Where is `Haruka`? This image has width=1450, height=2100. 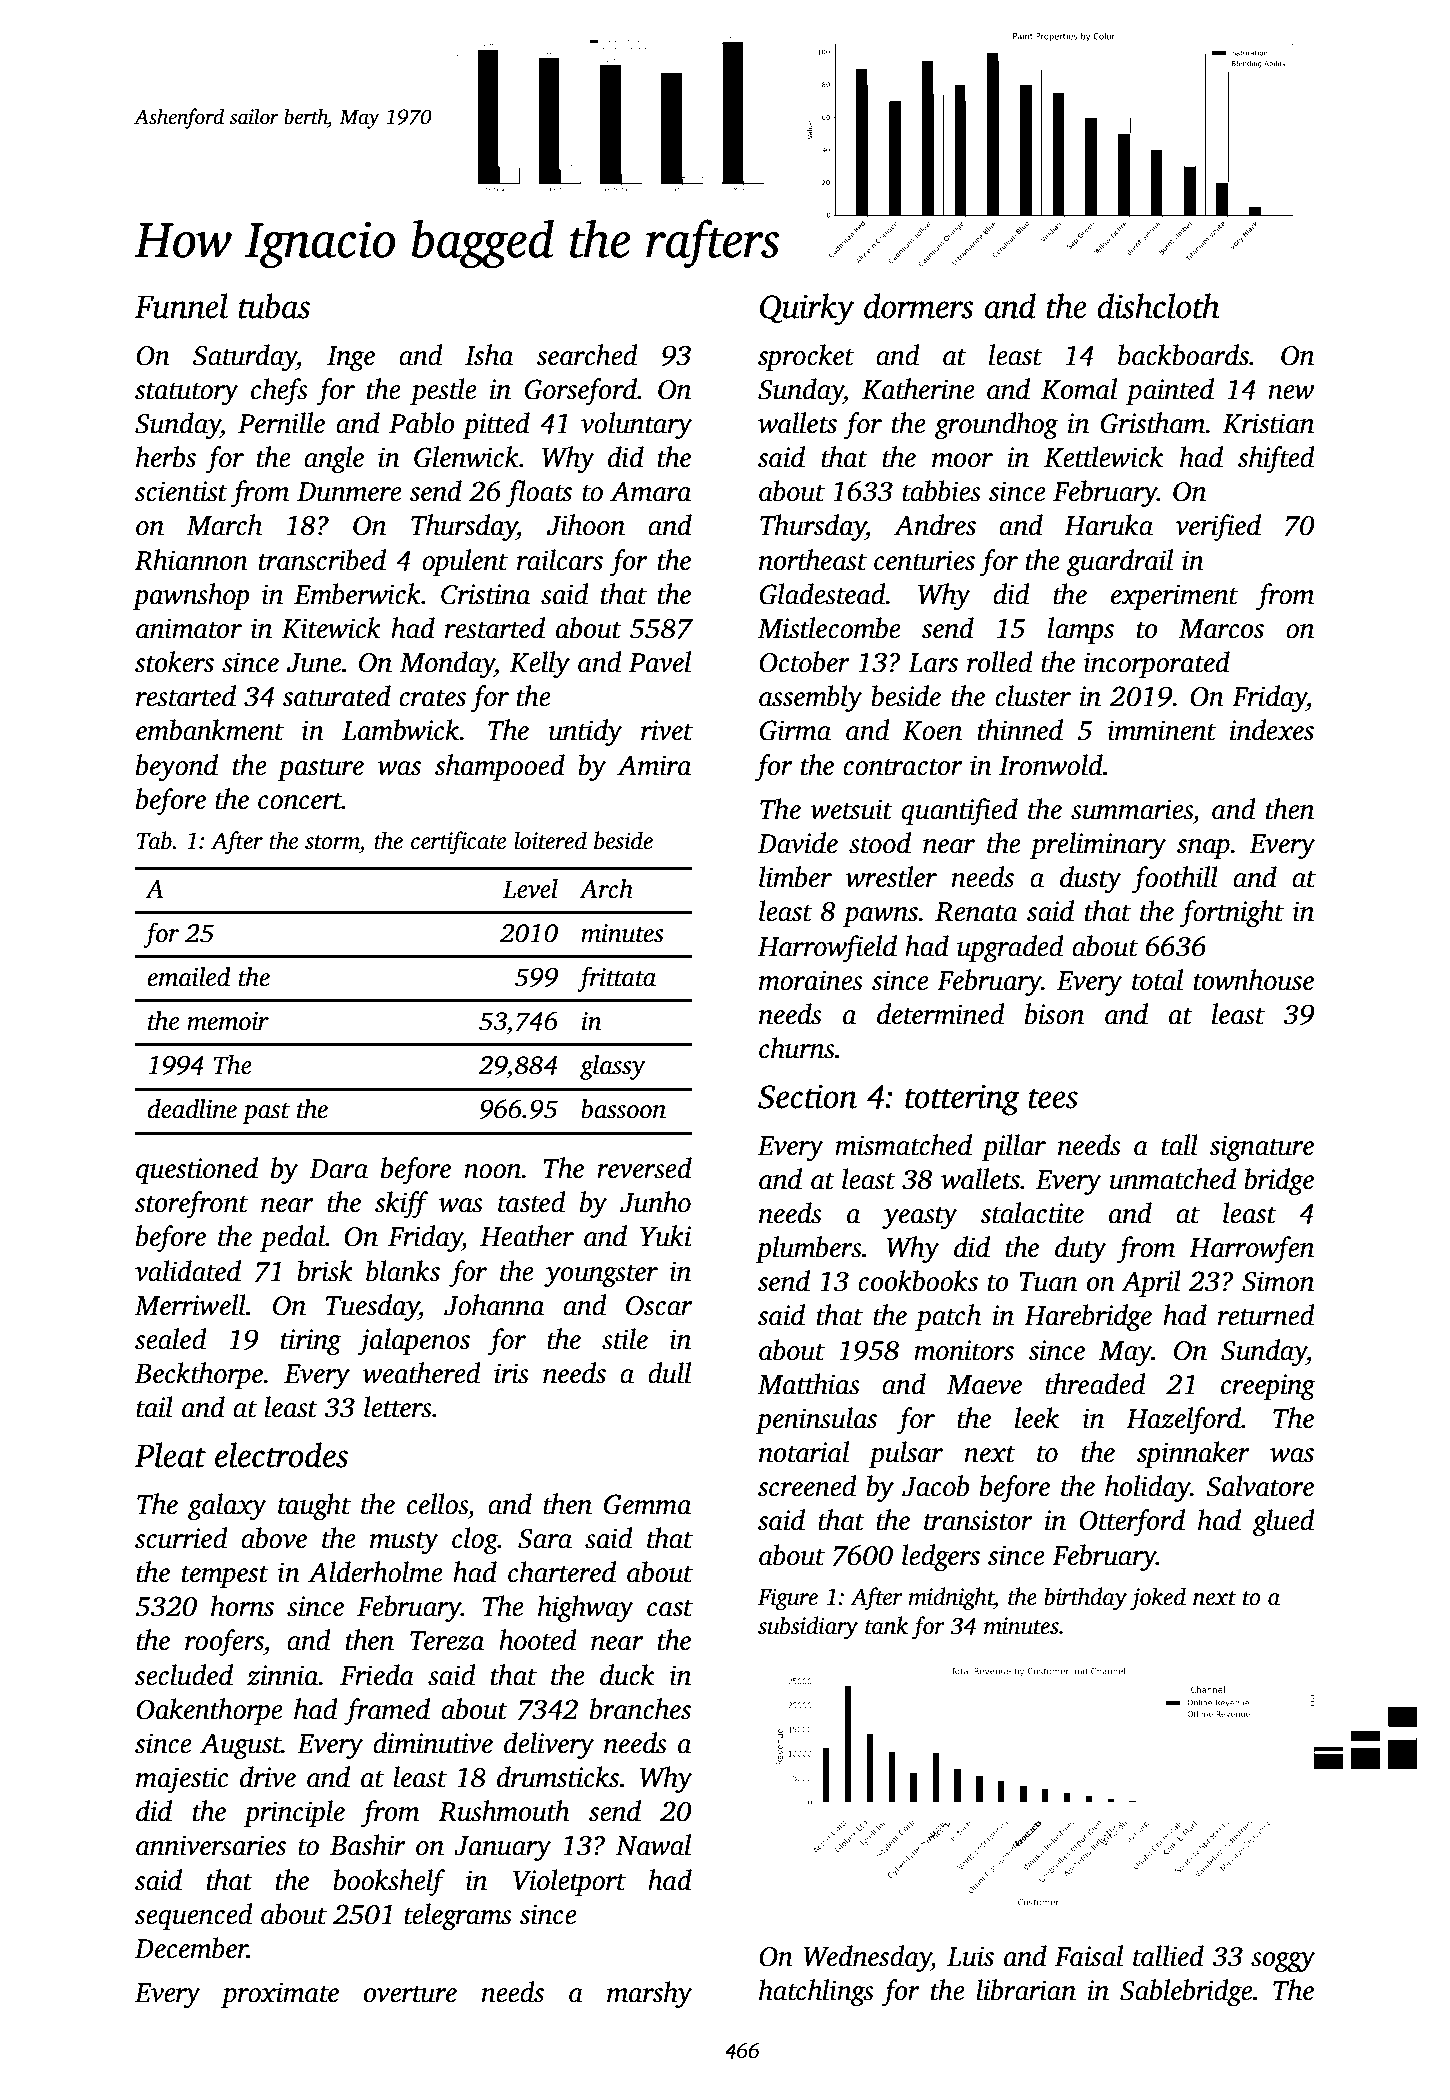 Haruka is located at coordinates (1108, 525).
